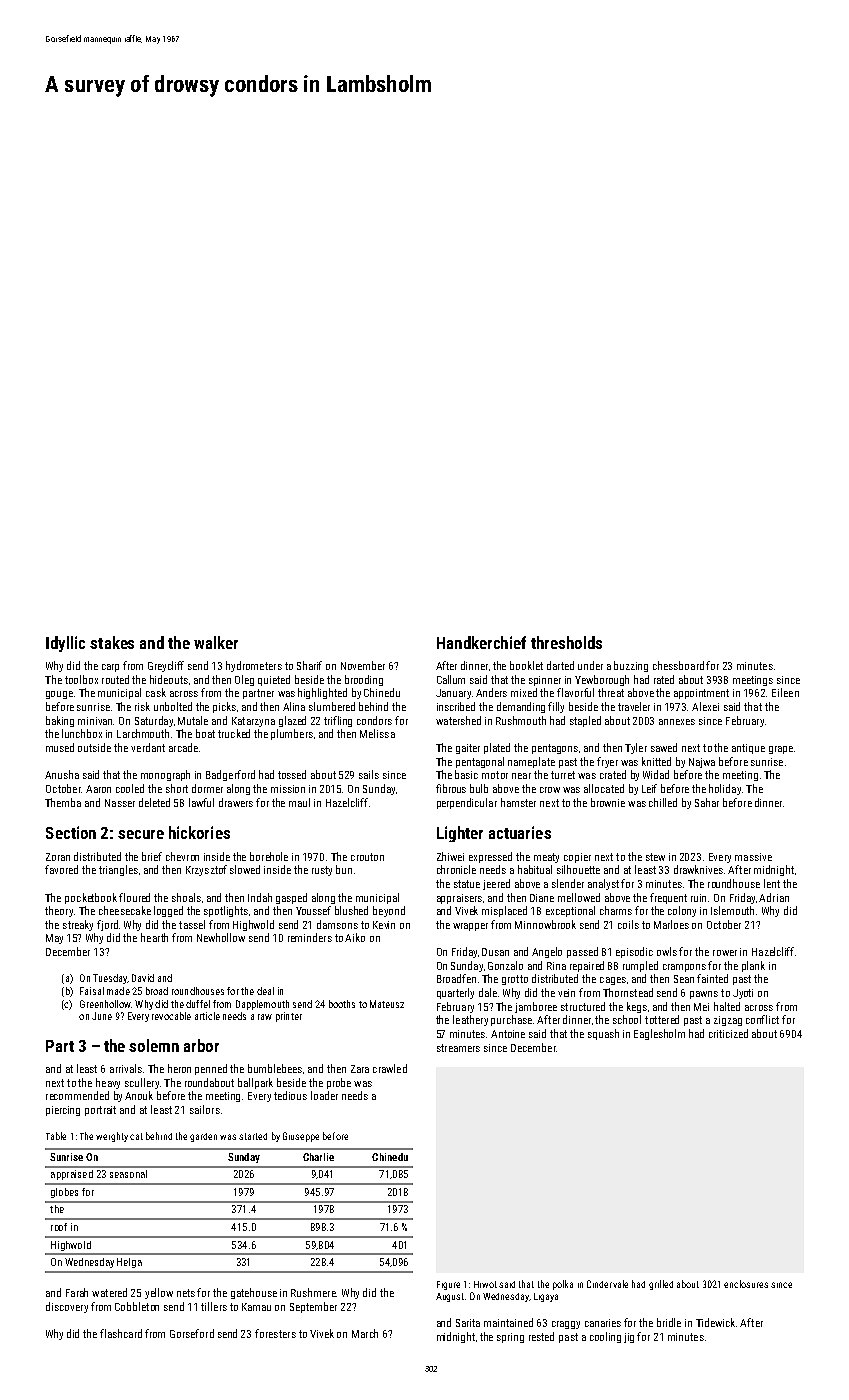  I want to click on loader, so click(324, 1095).
